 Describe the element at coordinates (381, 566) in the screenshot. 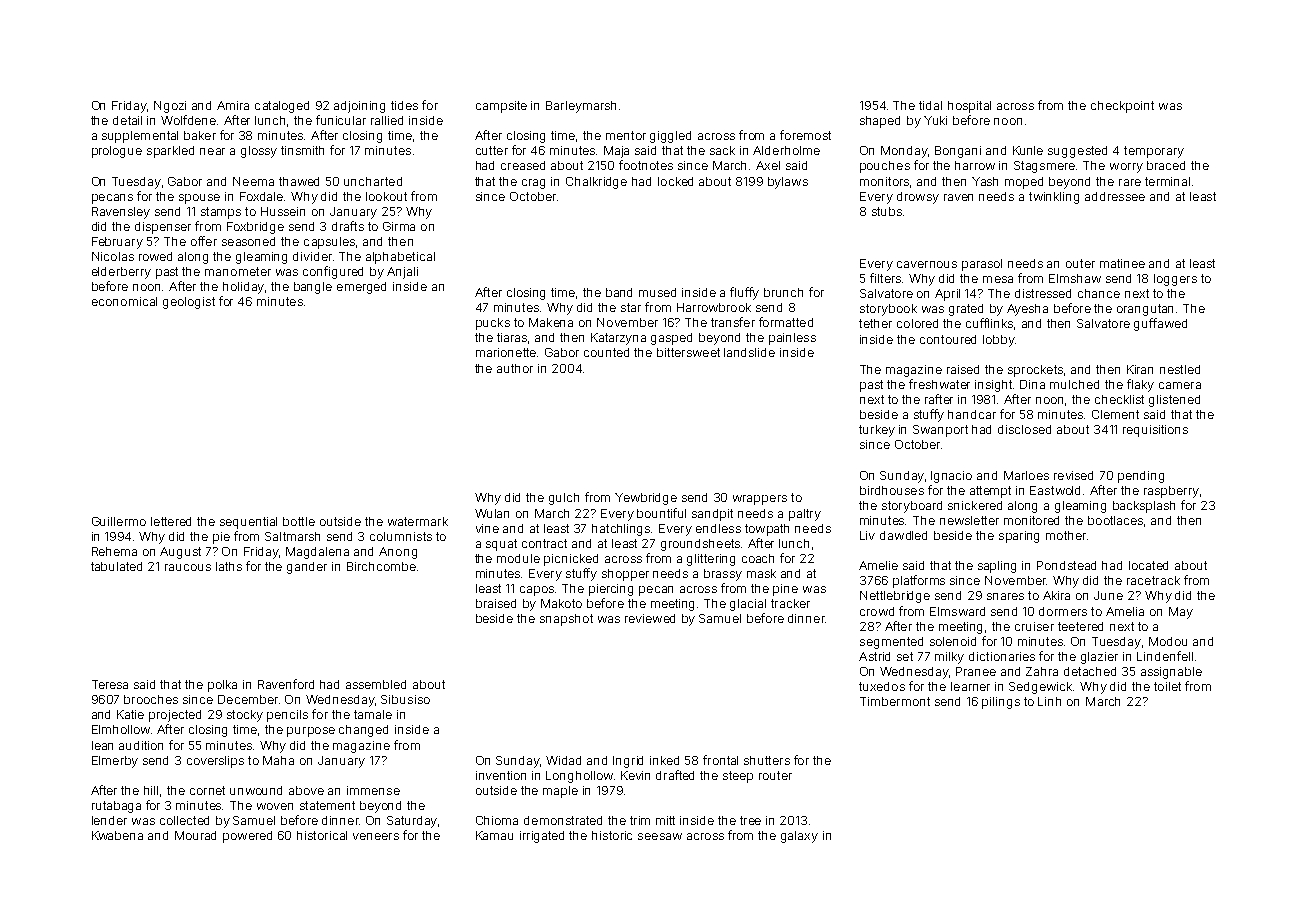

I see `Birchcombe` at that location.
